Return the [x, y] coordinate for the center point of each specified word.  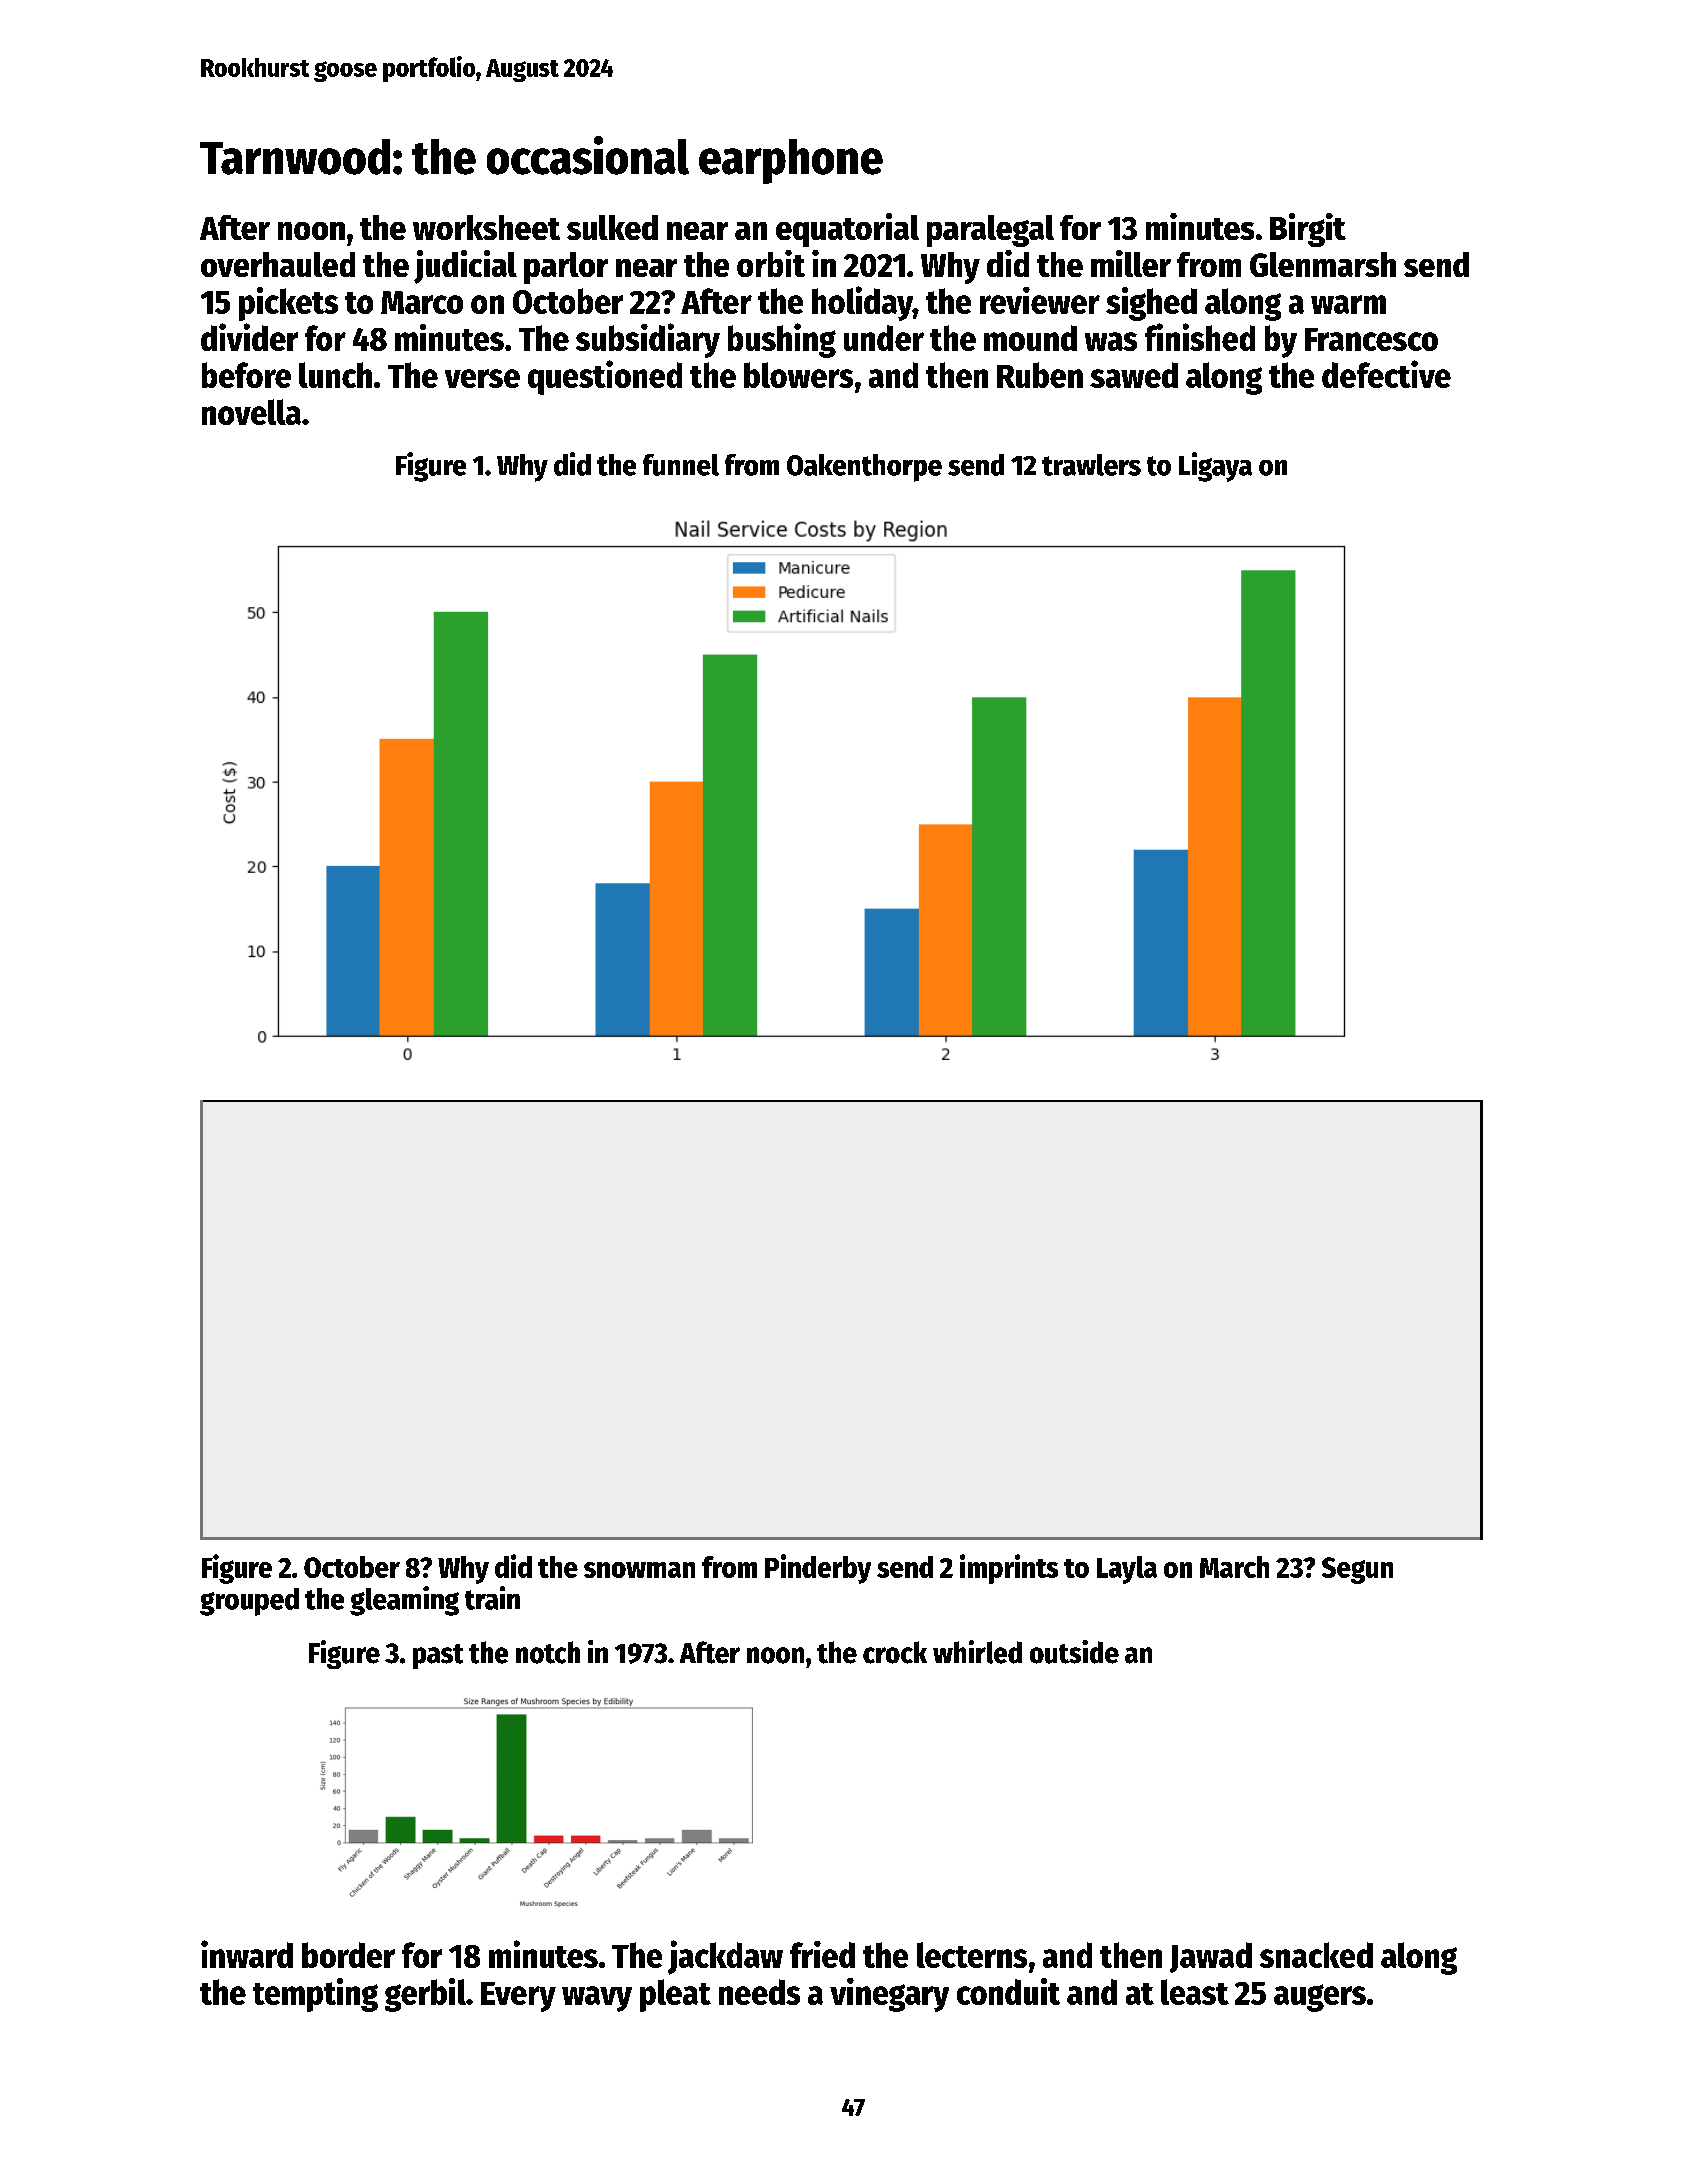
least [1195, 1992]
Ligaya [1215, 467]
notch [548, 1652]
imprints [1009, 1569]
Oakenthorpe [864, 468]
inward [247, 1954]
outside [1074, 1652]
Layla [1127, 1570]
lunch [335, 375]
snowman [639, 1570]
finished [1200, 337]
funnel [681, 465]
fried [822, 1954]
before [246, 375]
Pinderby [818, 1569]
